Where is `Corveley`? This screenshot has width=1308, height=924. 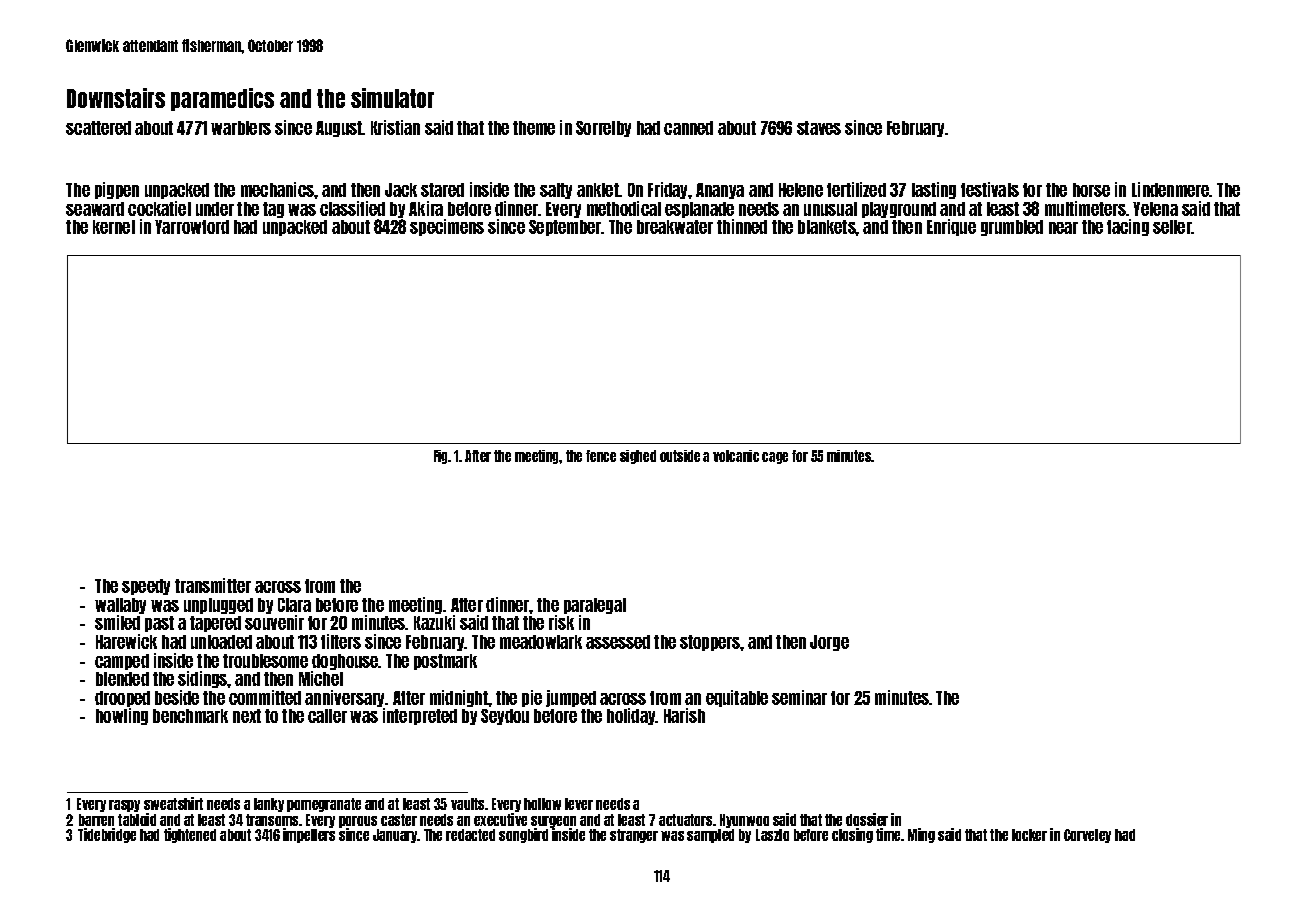
Corveley is located at coordinates (1087, 836).
